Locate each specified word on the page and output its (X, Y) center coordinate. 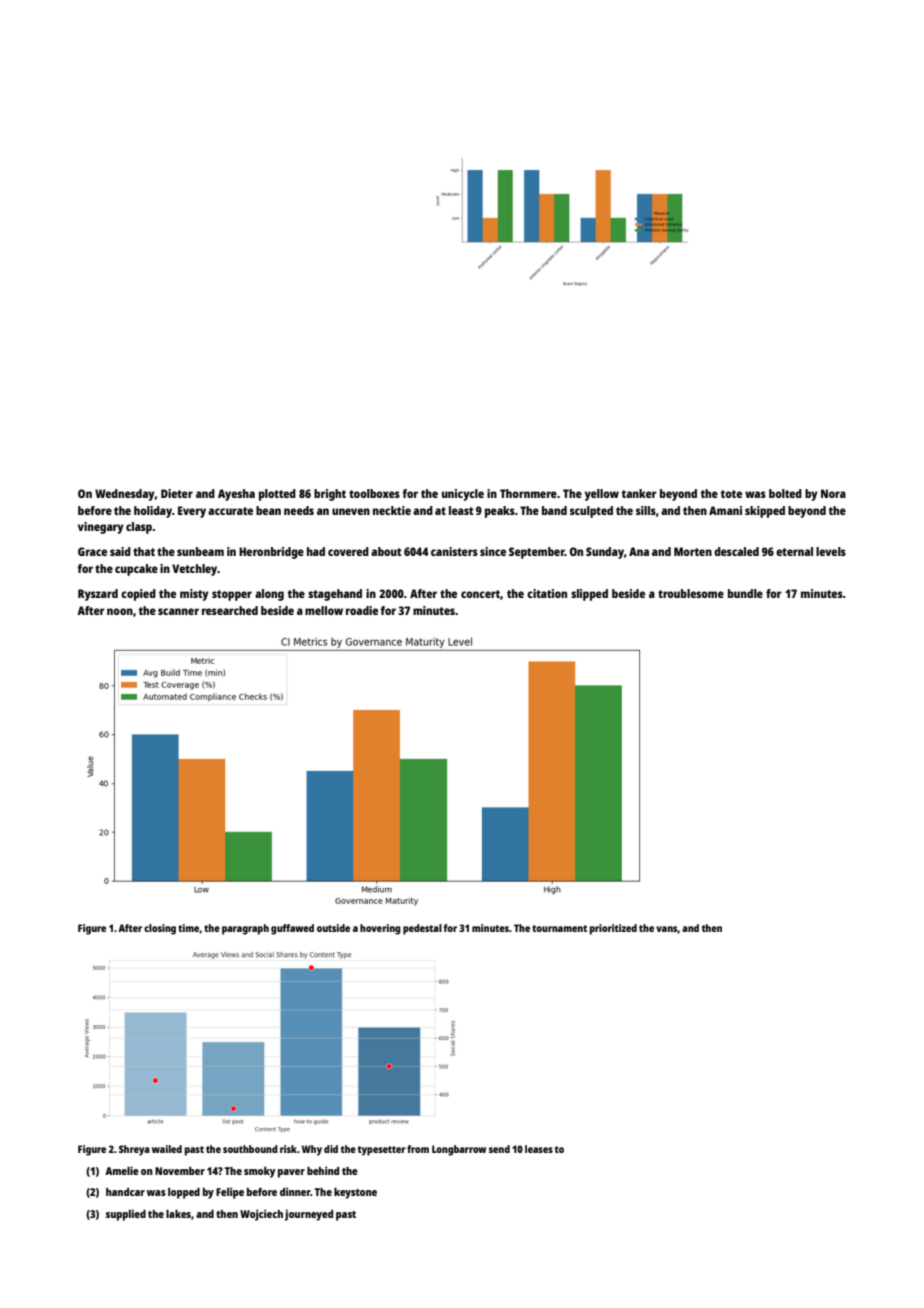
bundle (745, 593)
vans (667, 929)
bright (330, 495)
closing (160, 929)
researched (230, 610)
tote (731, 494)
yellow (602, 495)
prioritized (613, 929)
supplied (126, 1215)
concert (480, 594)
